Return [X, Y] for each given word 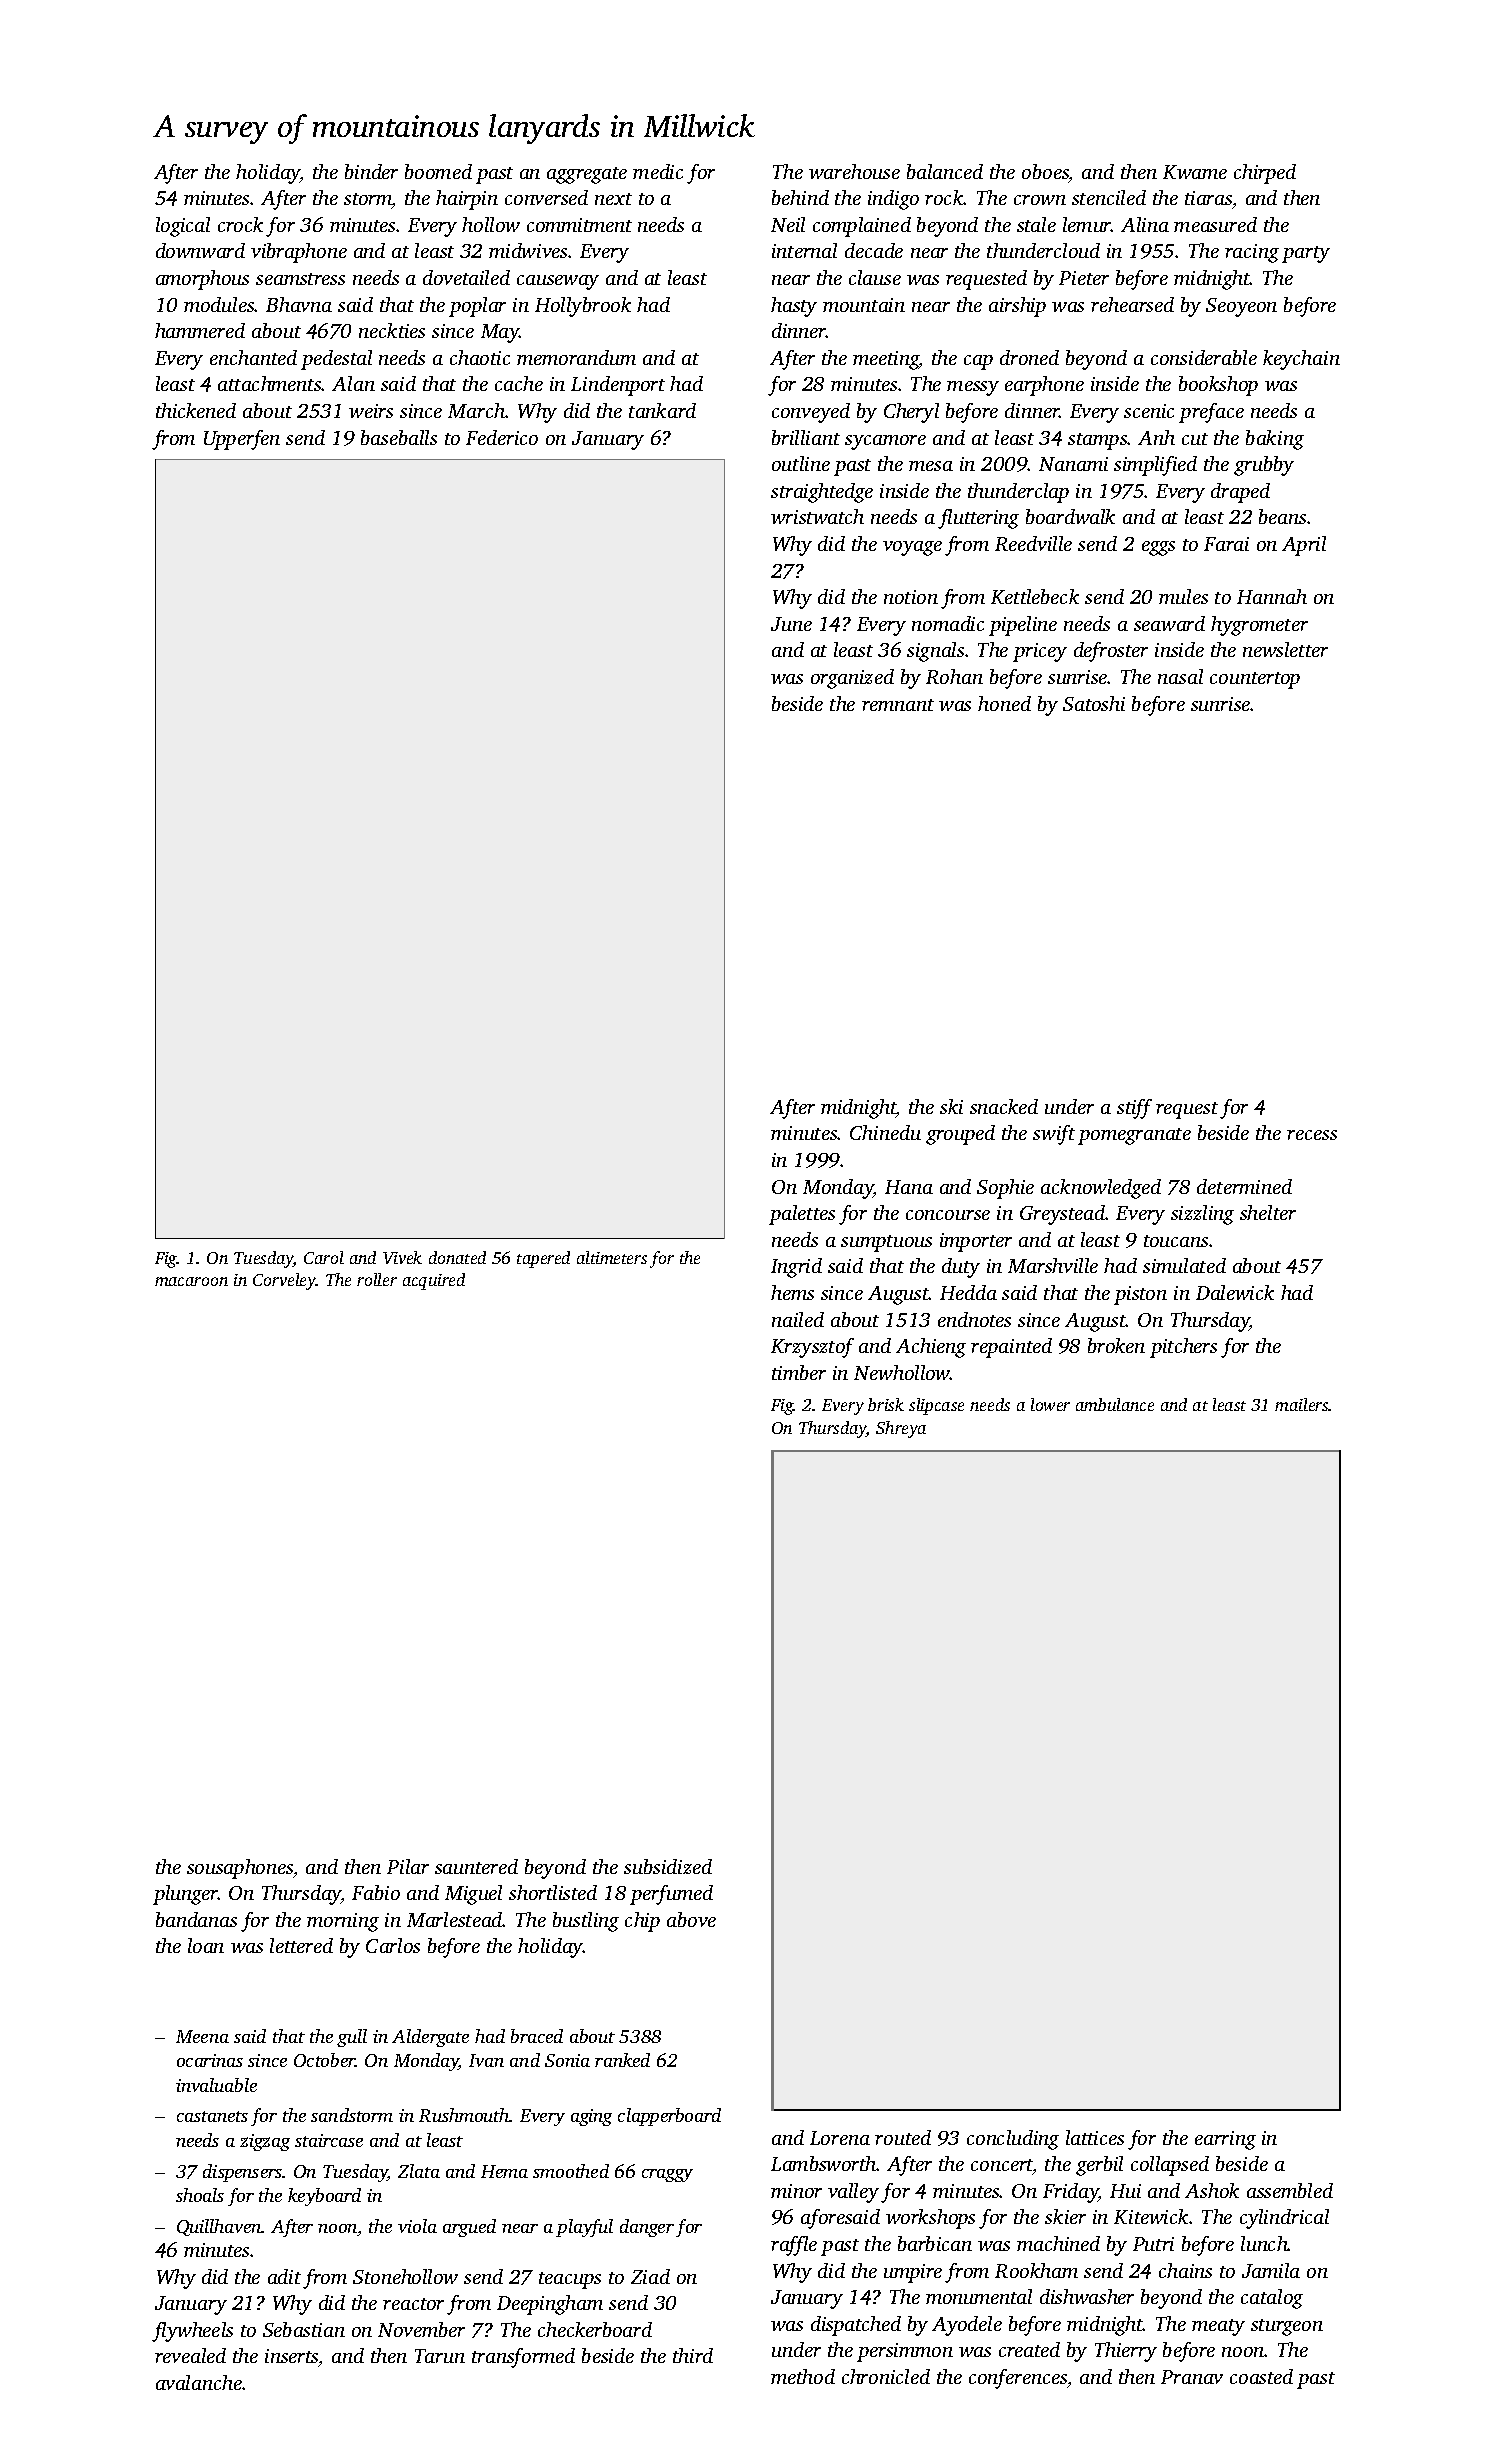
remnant [898, 705]
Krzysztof [812, 1348]
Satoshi [1094, 703]
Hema [504, 2171]
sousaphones [240, 1869]
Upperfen [242, 440]
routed [903, 2137]
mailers [1302, 1404]
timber [799, 1372]
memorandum [576, 357]
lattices [1095, 2137]
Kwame [1195, 172]
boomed [438, 171]
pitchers [1183, 1348]
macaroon [191, 1281]
